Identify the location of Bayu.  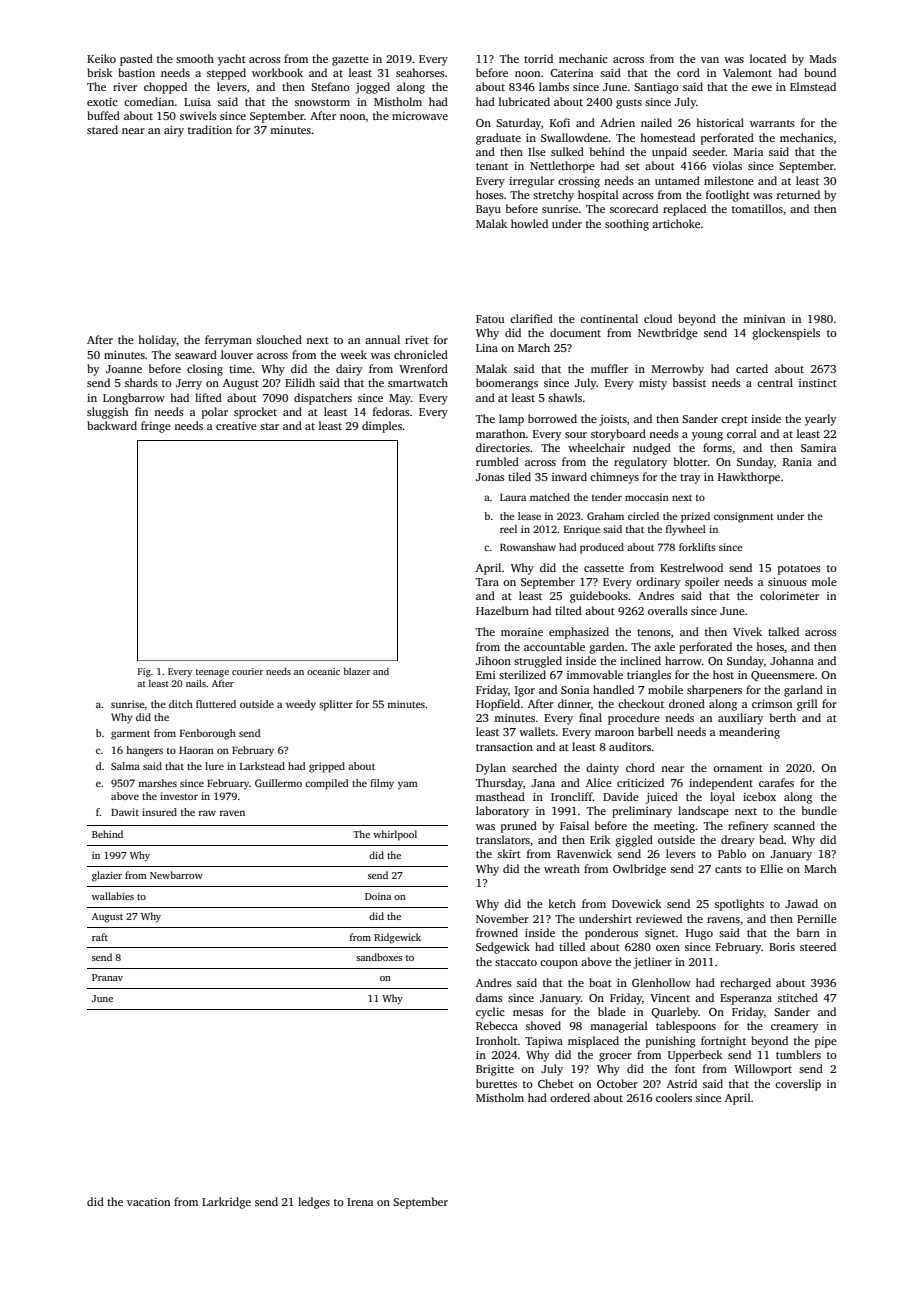
(488, 210).
